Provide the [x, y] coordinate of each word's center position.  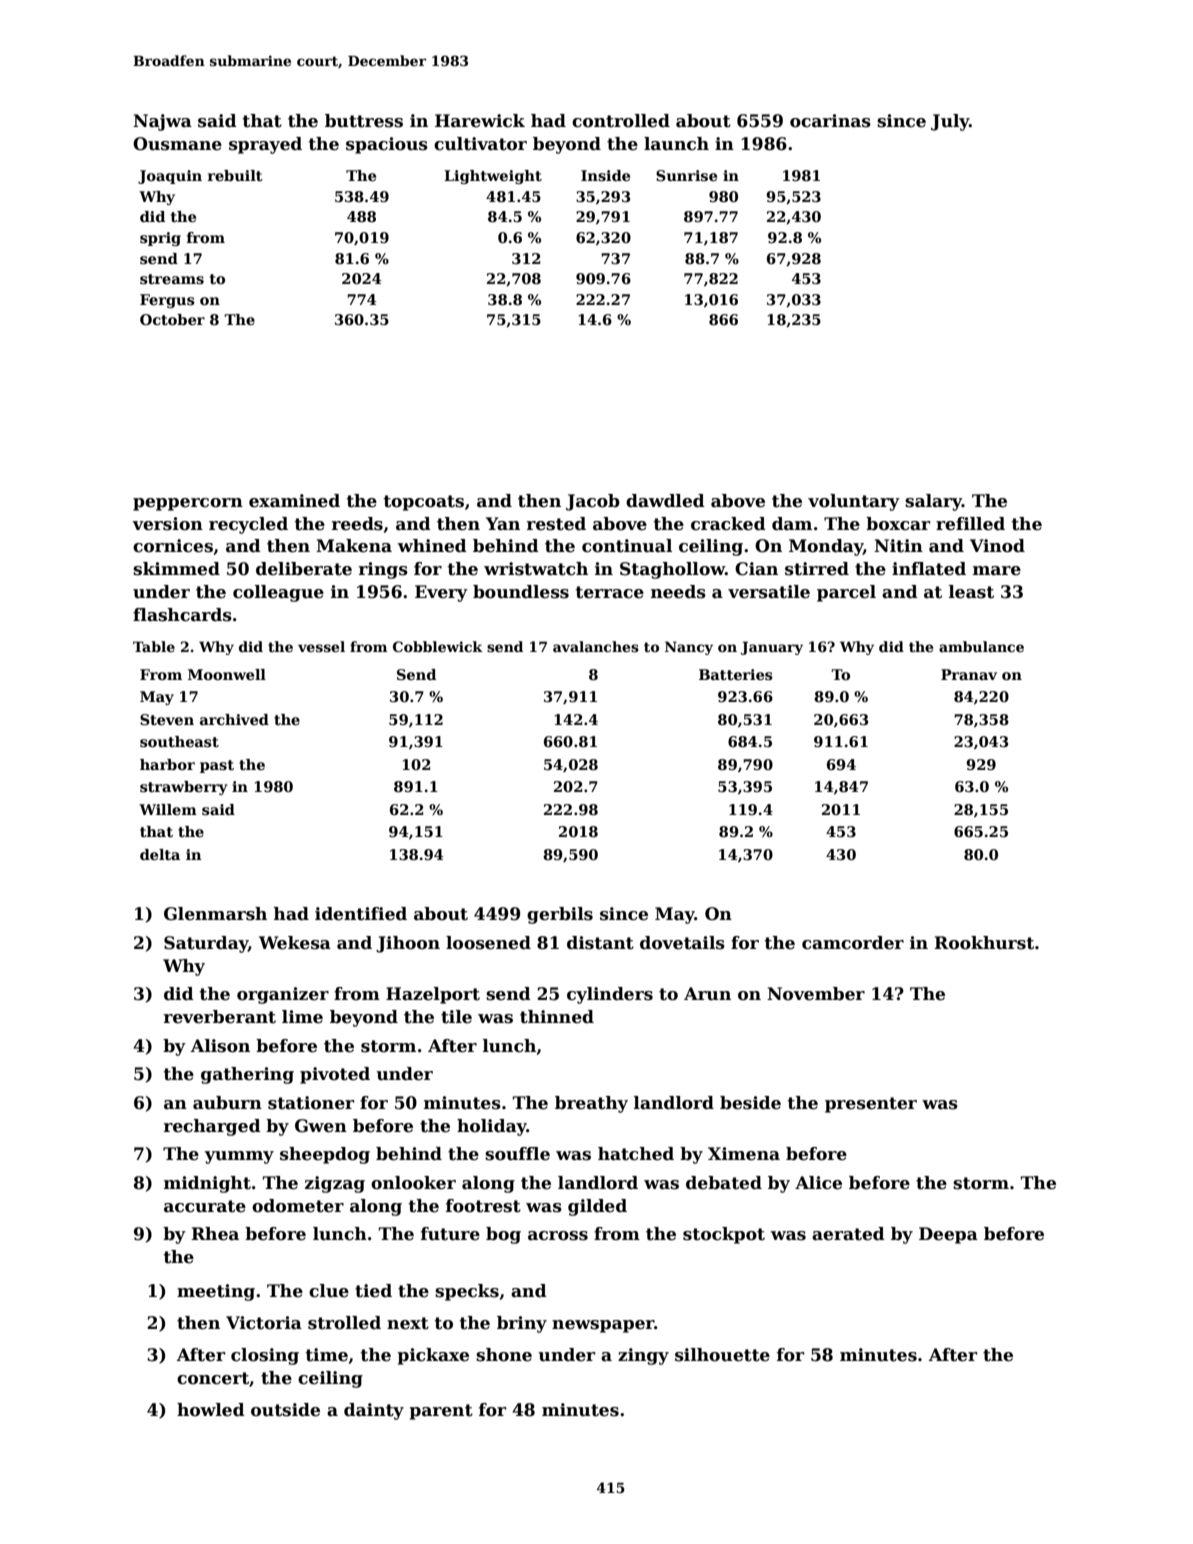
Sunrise [686, 175]
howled [211, 1410]
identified [361, 914]
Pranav [969, 674]
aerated [848, 1234]
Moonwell [227, 674]
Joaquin [170, 177]
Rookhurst [984, 943]
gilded [597, 1207]
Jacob [593, 502]
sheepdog [325, 1155]
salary [933, 502]
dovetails [682, 943]
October [172, 319]
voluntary [854, 502]
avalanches [596, 646]
